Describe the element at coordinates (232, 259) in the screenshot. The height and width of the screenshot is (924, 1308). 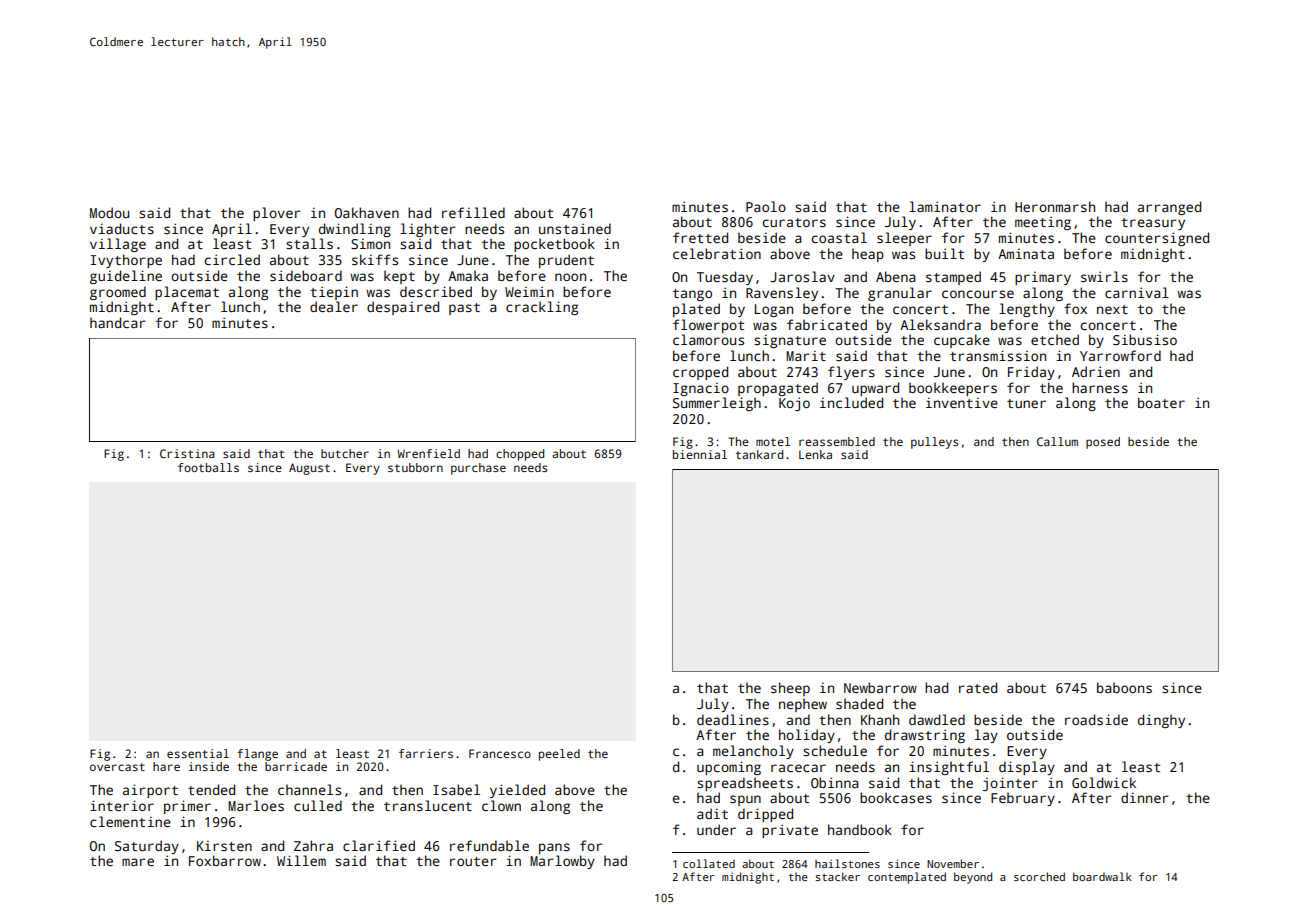
I see `circled` at that location.
